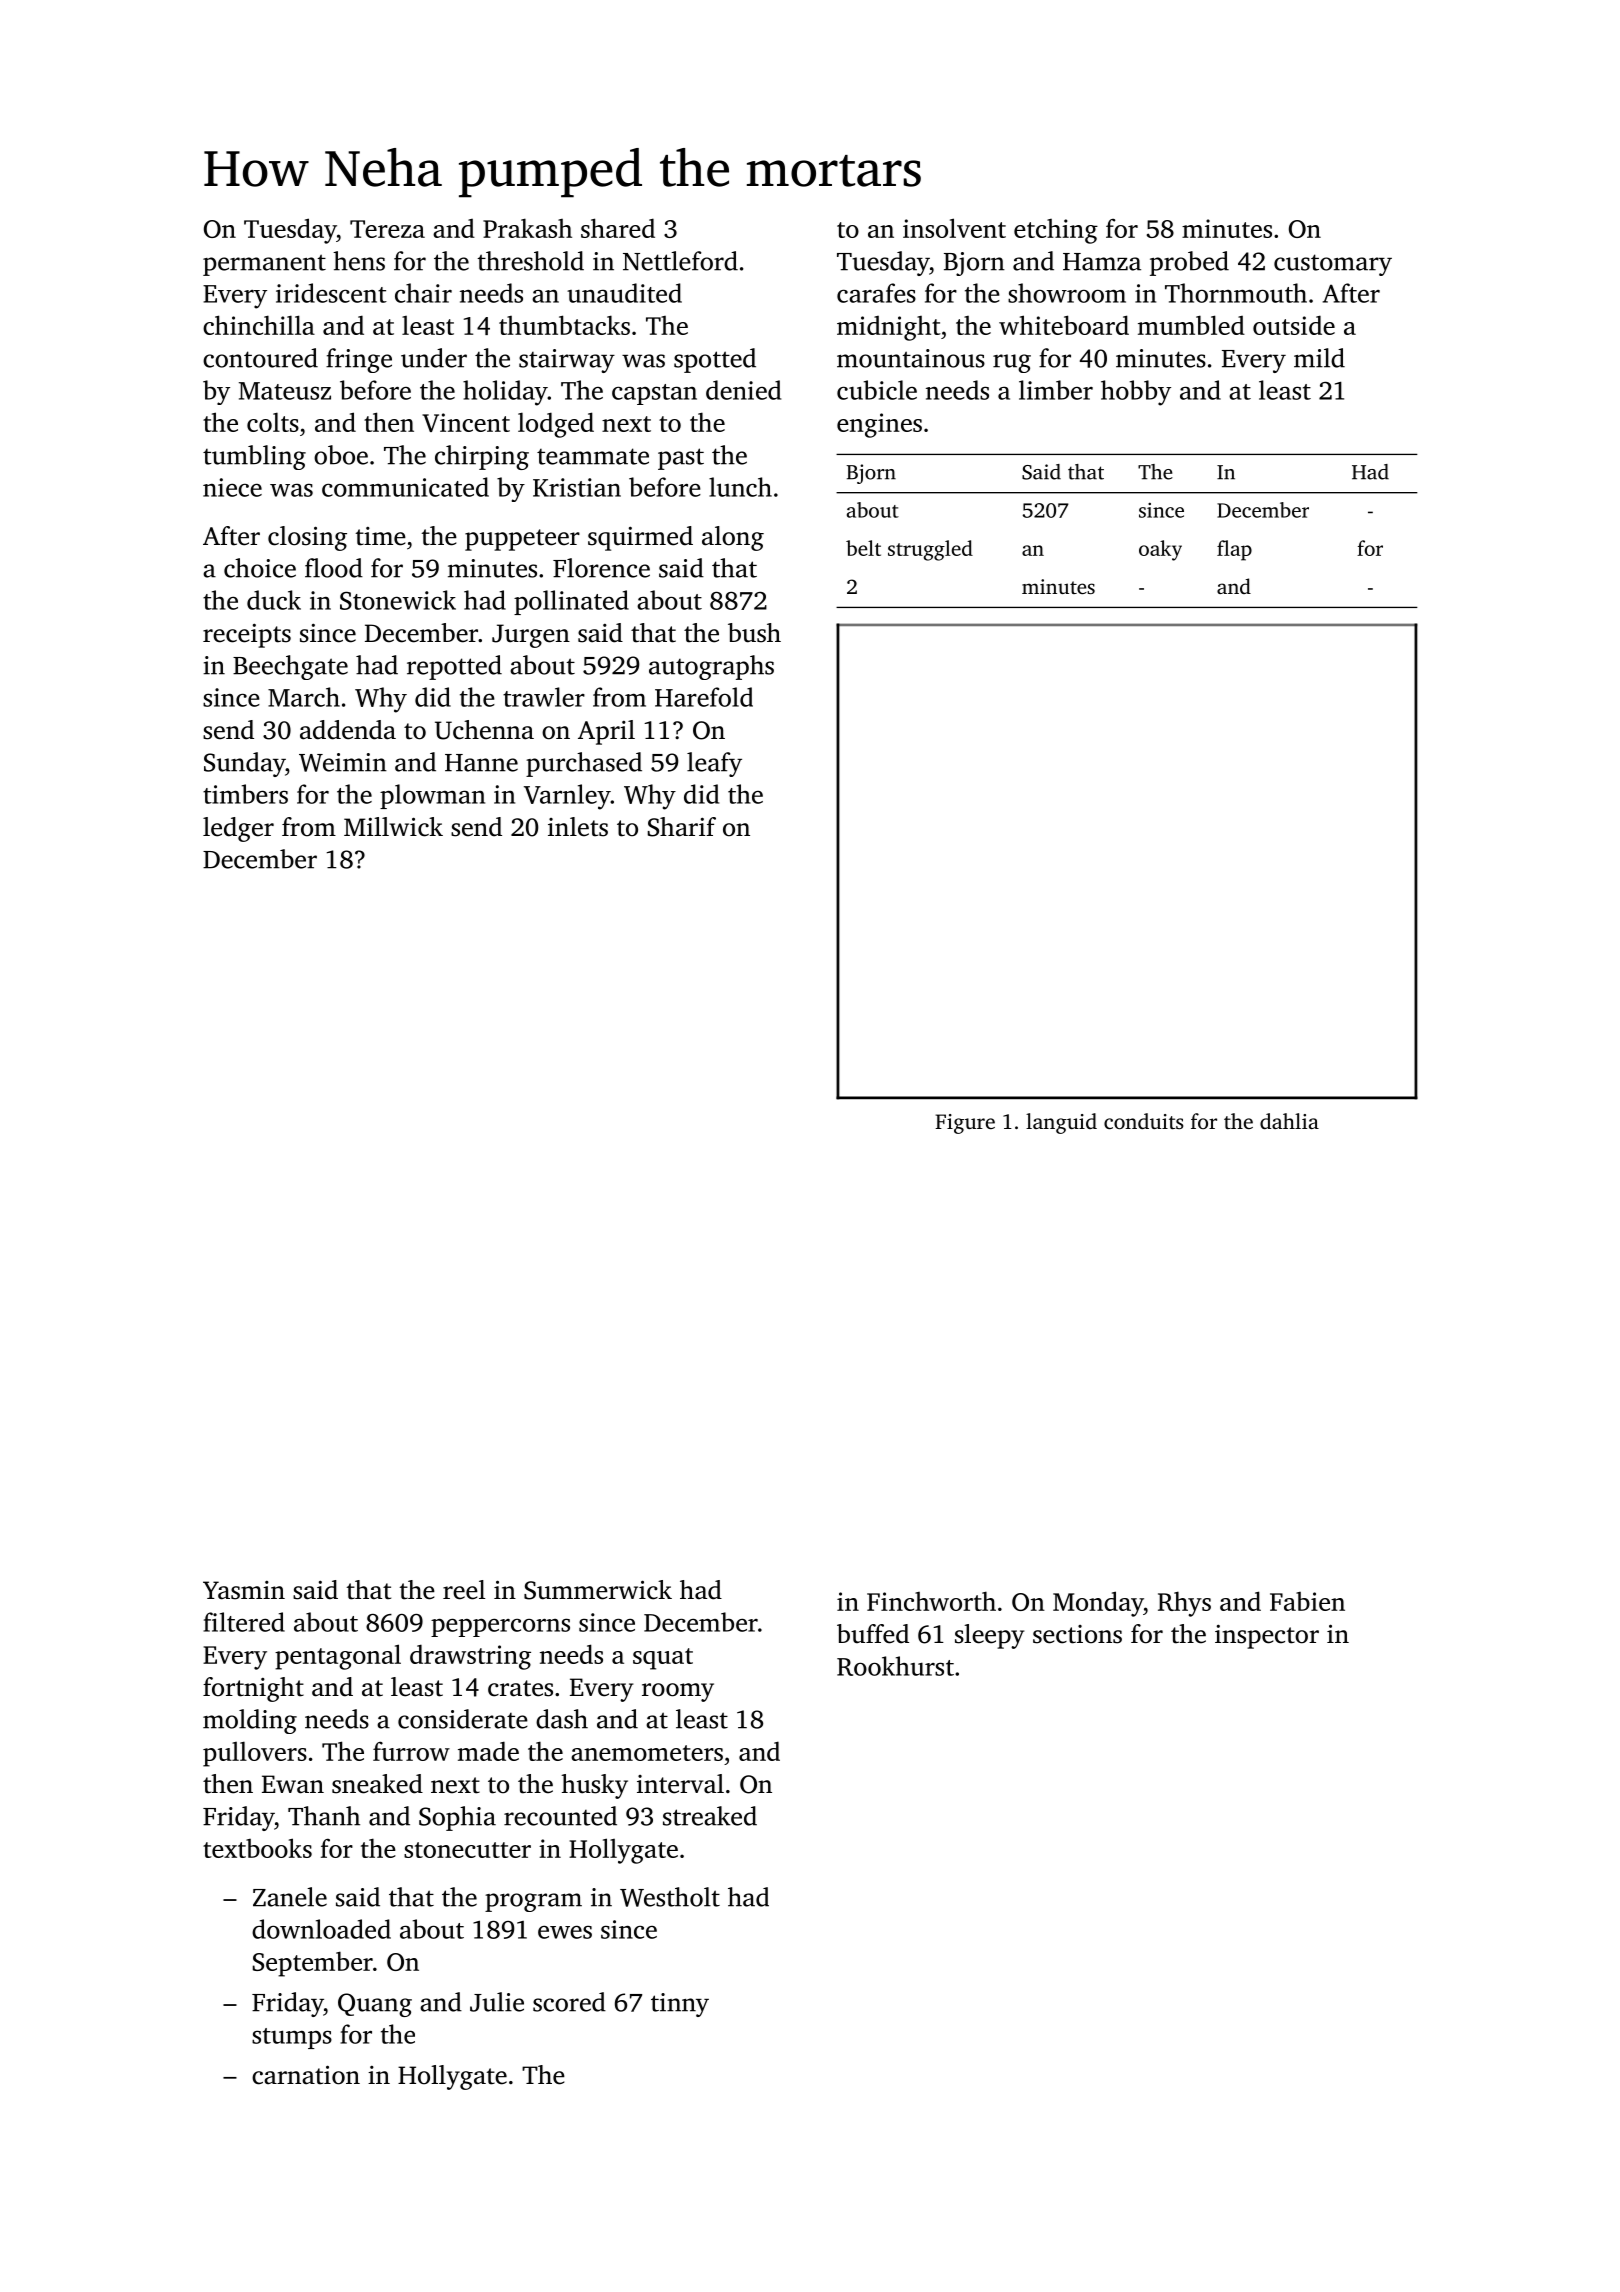 This page has height=2292, width=1620. I want to click on reel, so click(464, 1590).
